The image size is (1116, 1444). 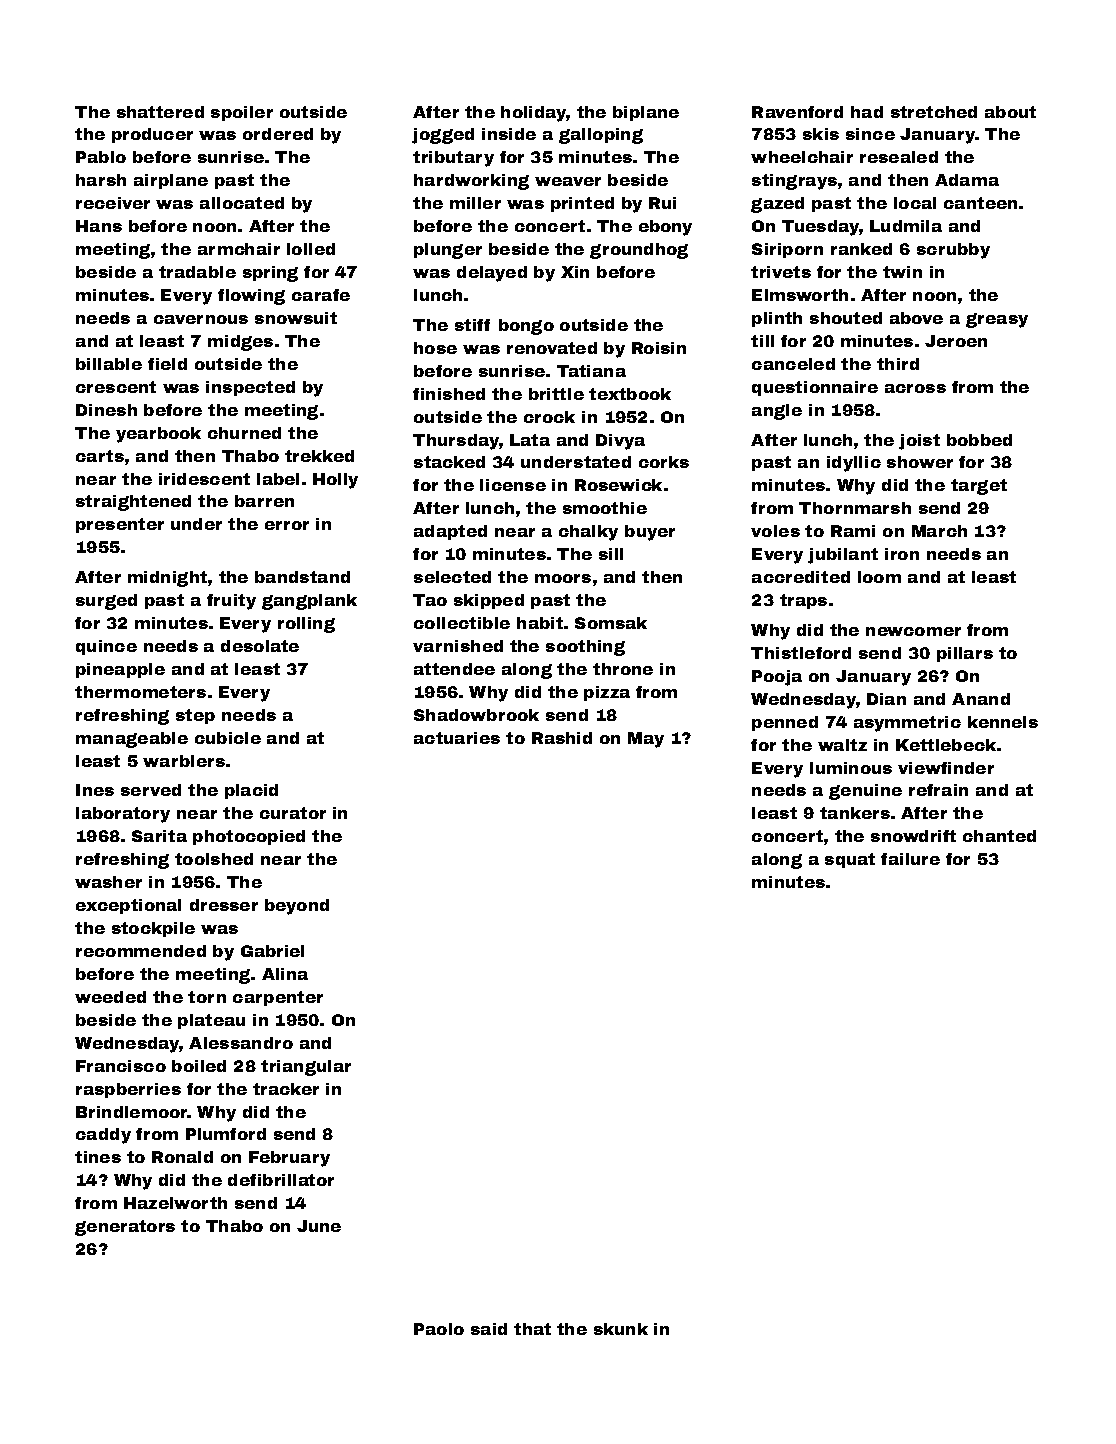 I want to click on newcomer, so click(x=913, y=631).
